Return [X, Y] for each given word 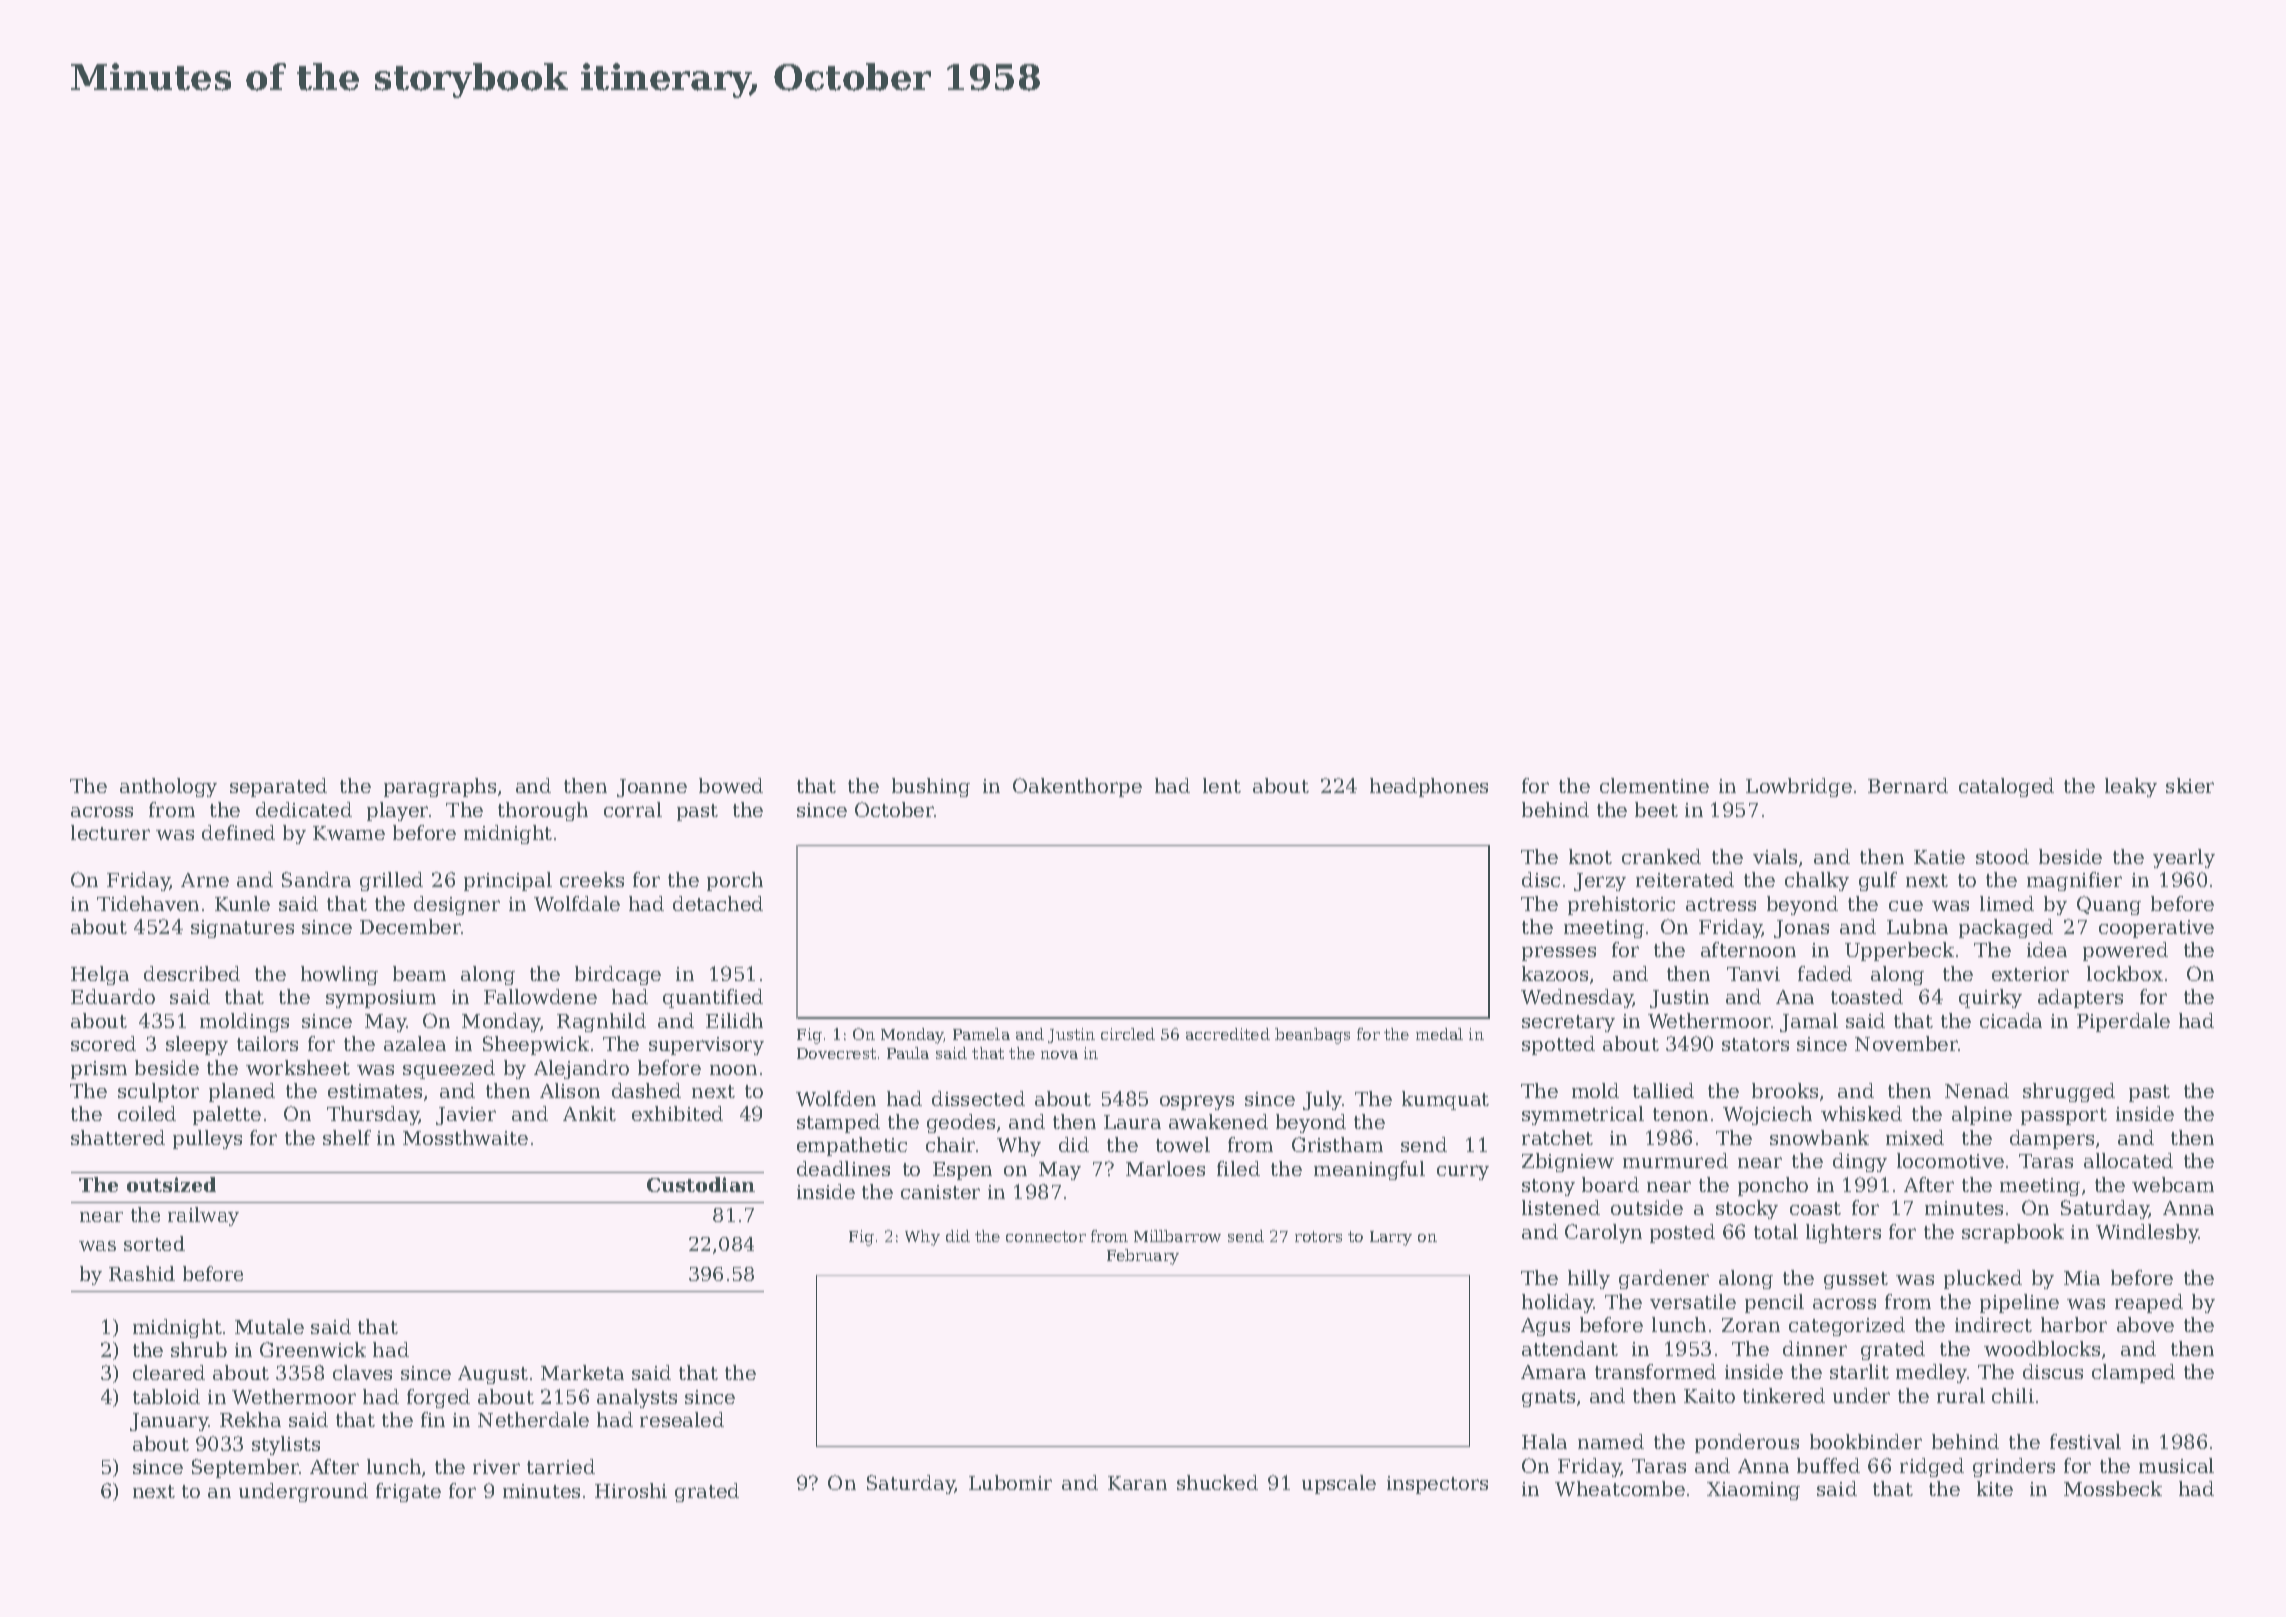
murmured [1675, 1160]
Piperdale [2123, 1022]
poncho [1773, 1186]
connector [1046, 1236]
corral [633, 809]
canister [940, 1192]
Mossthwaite [465, 1137]
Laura [1132, 1122]
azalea [415, 1043]
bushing [931, 787]
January [169, 1422]
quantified [713, 998]
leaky [2131, 787]
